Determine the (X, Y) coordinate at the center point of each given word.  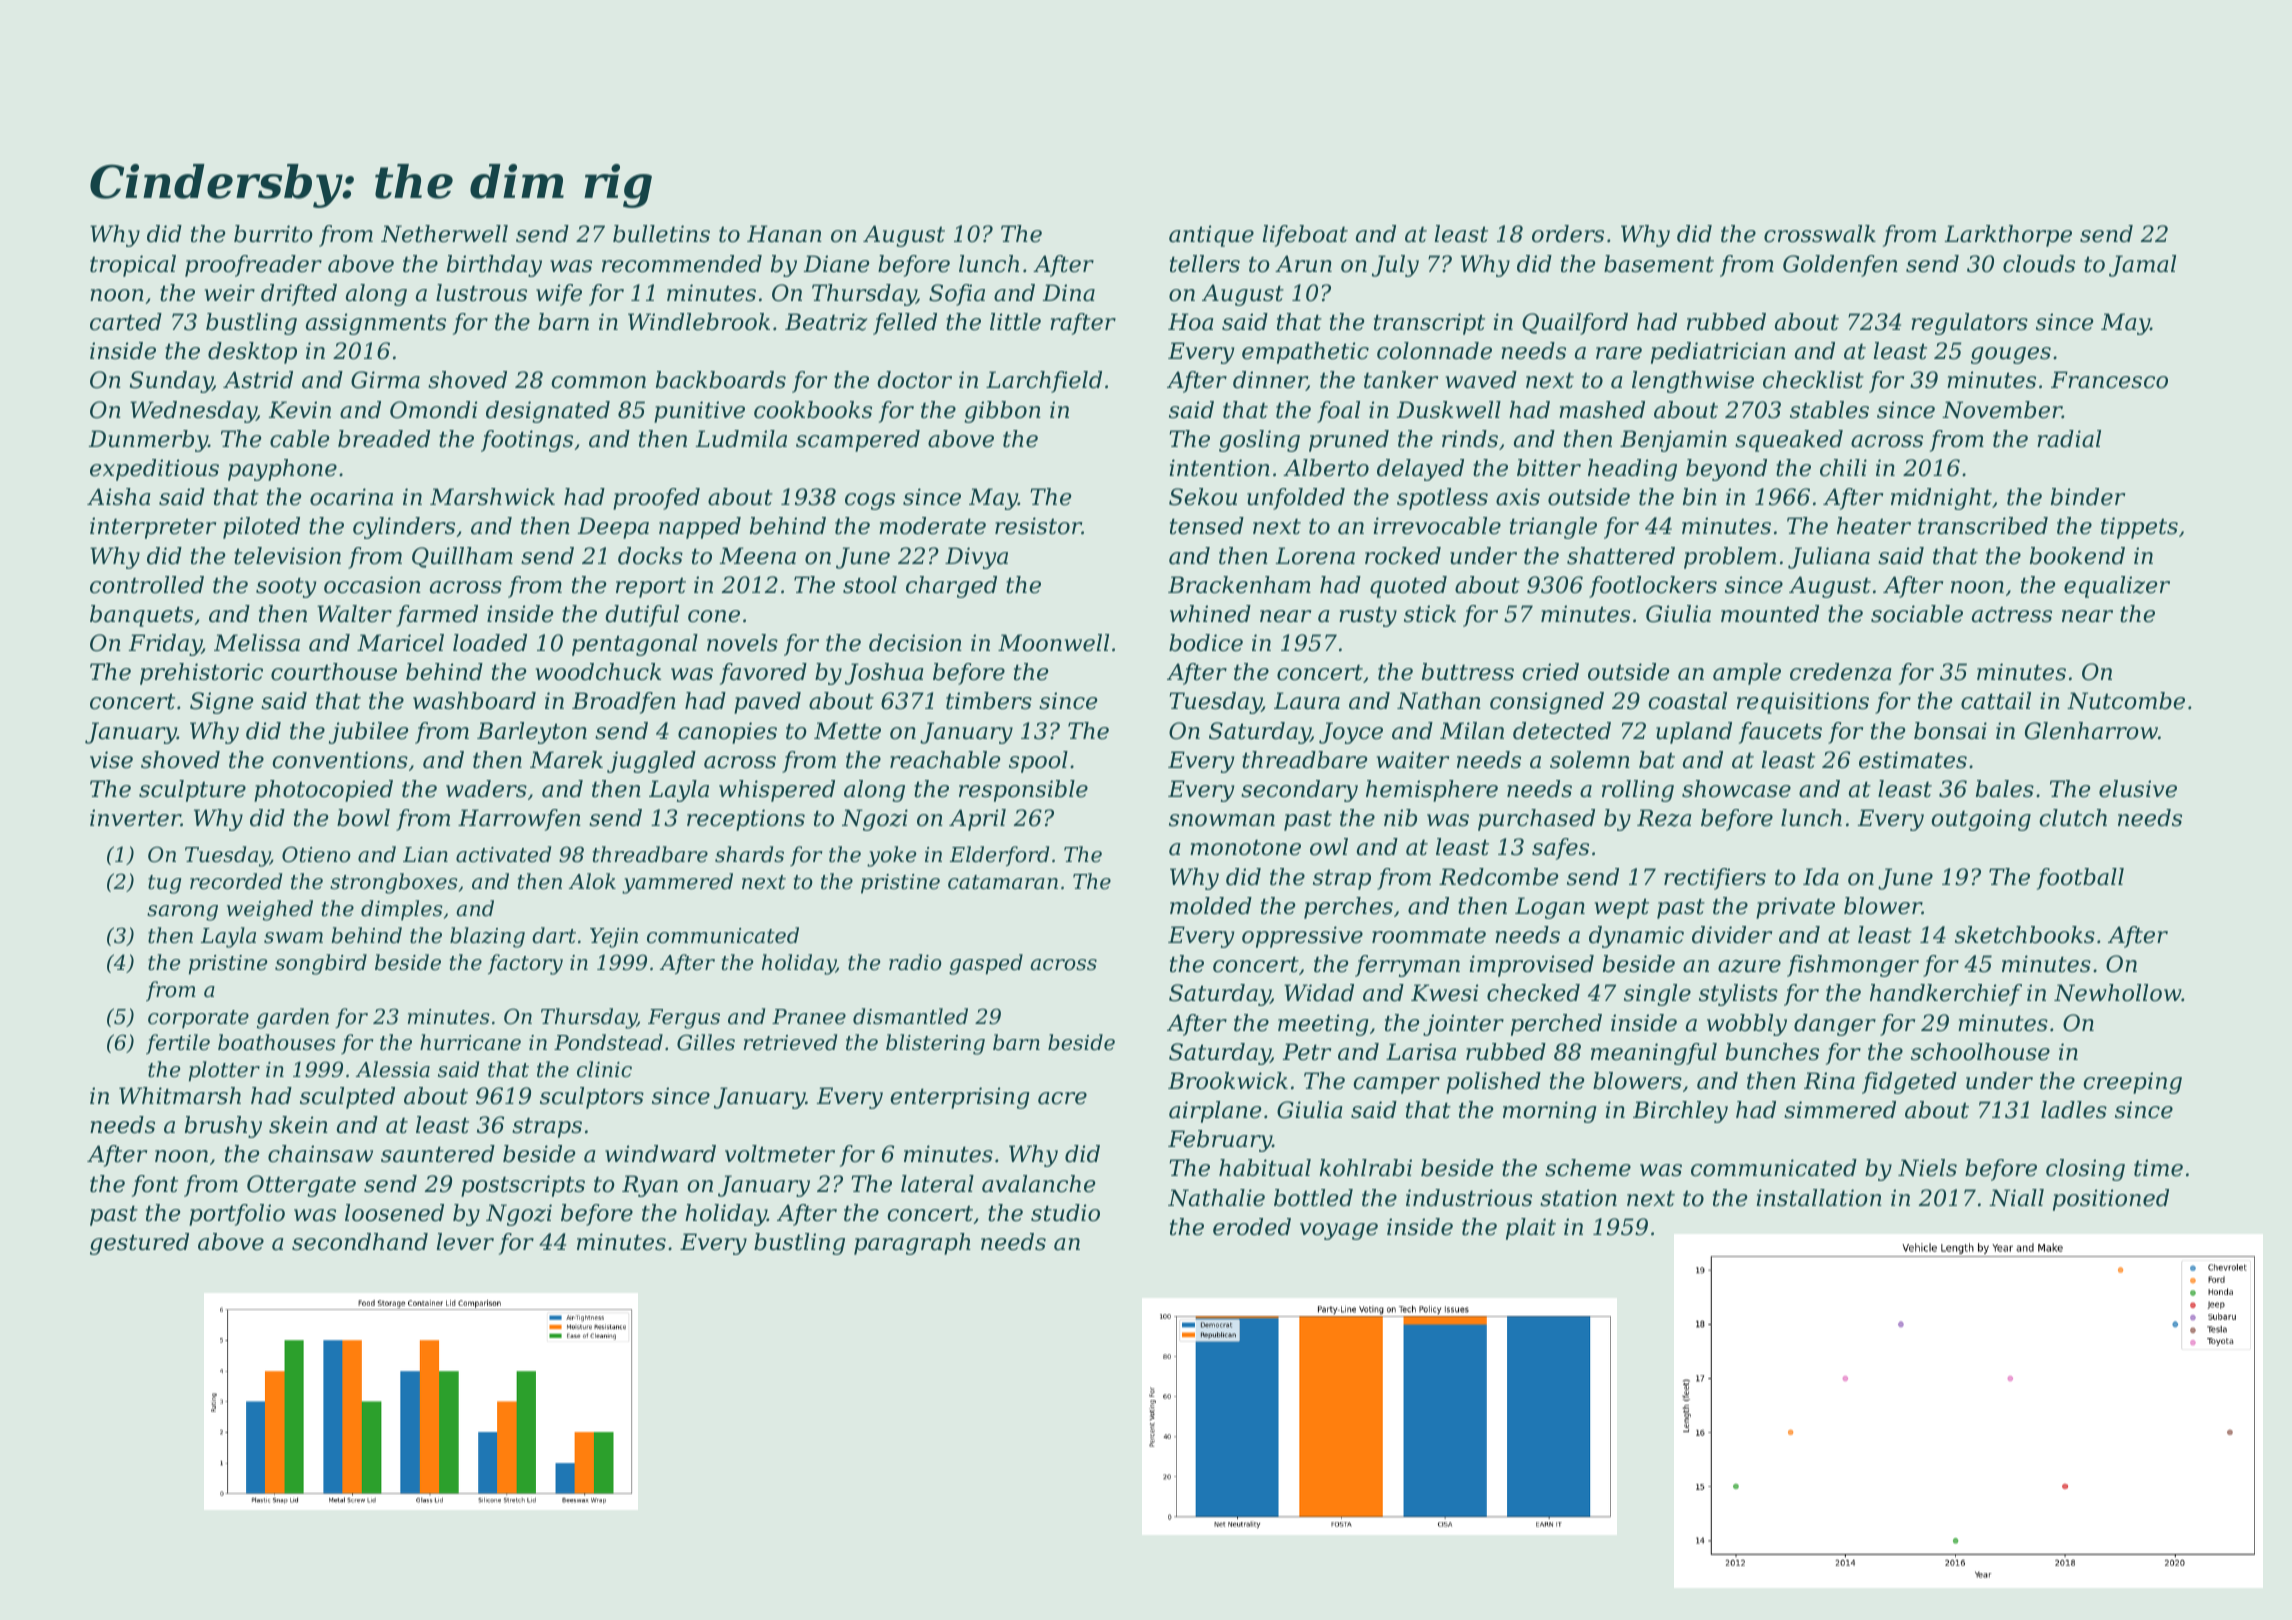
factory (525, 964)
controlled (147, 585)
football (2080, 879)
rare (1619, 353)
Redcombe (1498, 877)
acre (1062, 1098)
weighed (270, 910)
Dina (1069, 293)
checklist (1813, 380)
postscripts (523, 1186)
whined (1210, 614)
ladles (2074, 1110)
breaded (384, 439)
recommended (682, 264)
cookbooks (813, 410)
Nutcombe (2126, 701)
